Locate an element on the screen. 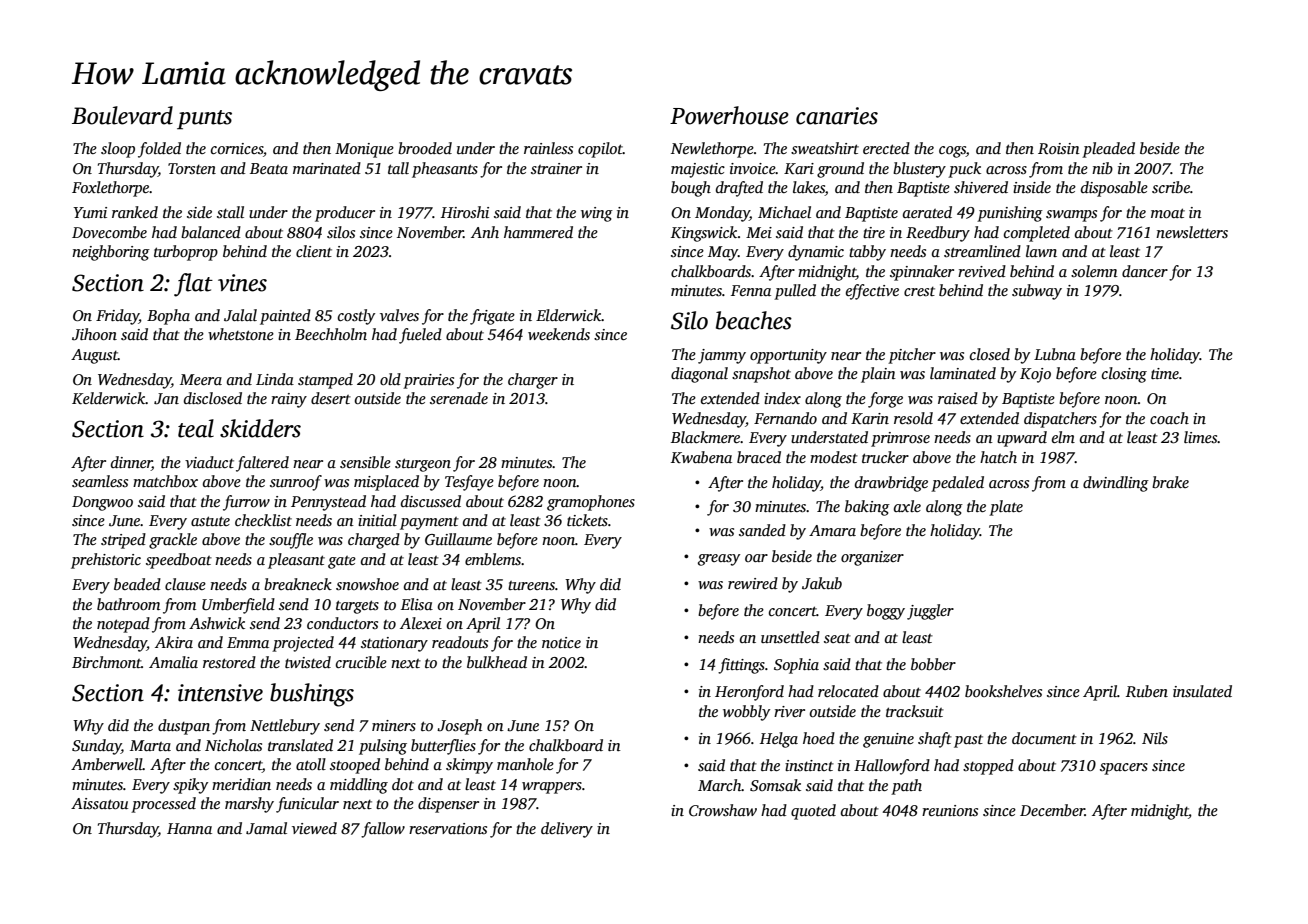 Image resolution: width=1308 pixels, height=924 pixels. Kojo is located at coordinates (1035, 375).
